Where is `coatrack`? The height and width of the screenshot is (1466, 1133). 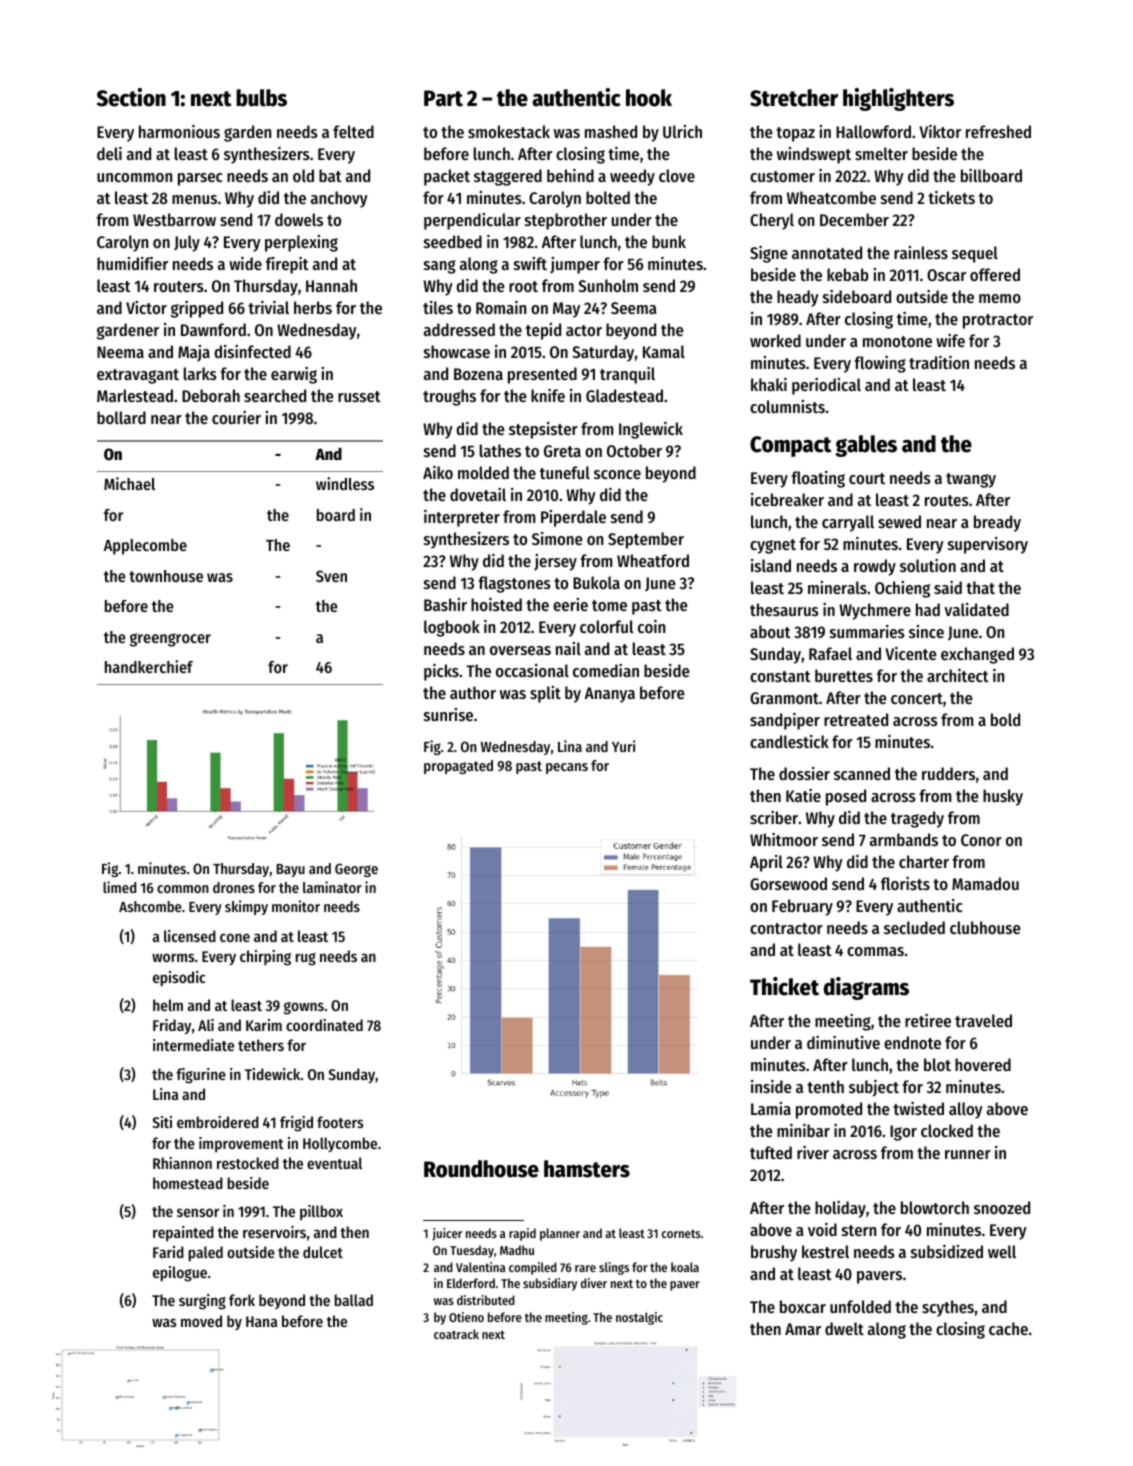
coatrack is located at coordinates (456, 1334).
